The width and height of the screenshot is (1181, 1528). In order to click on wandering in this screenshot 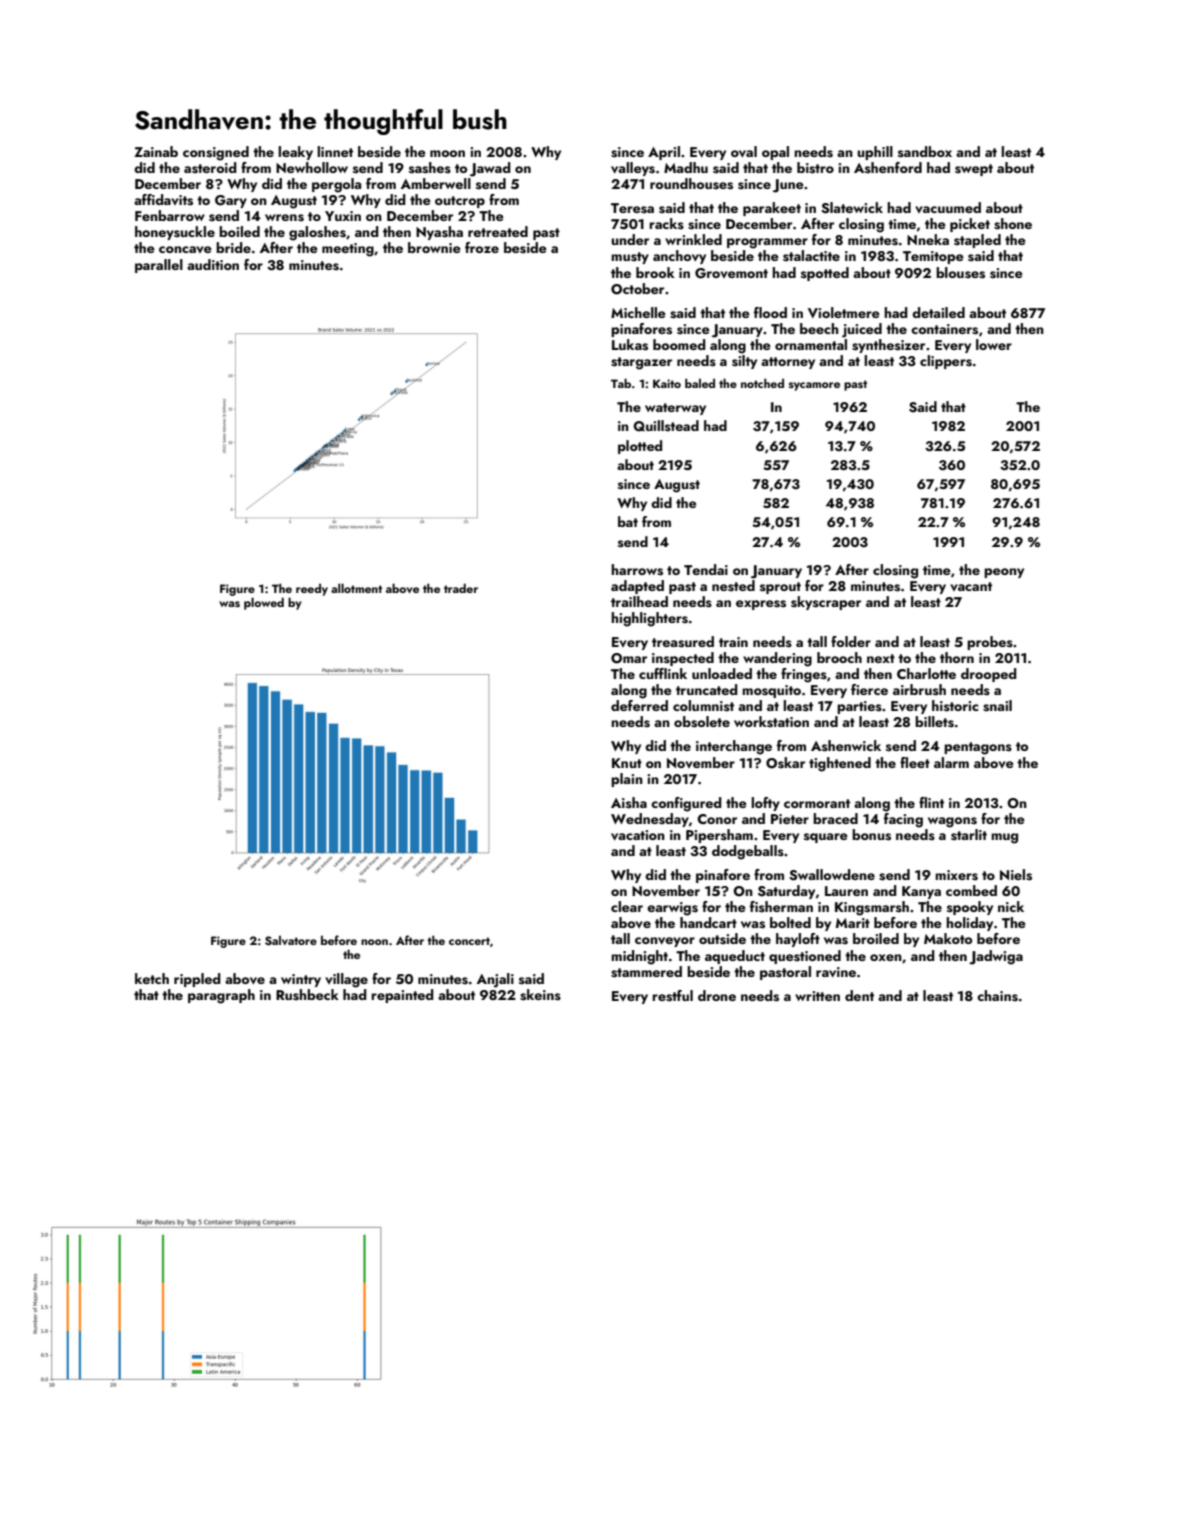, I will do `click(777, 659)`.
